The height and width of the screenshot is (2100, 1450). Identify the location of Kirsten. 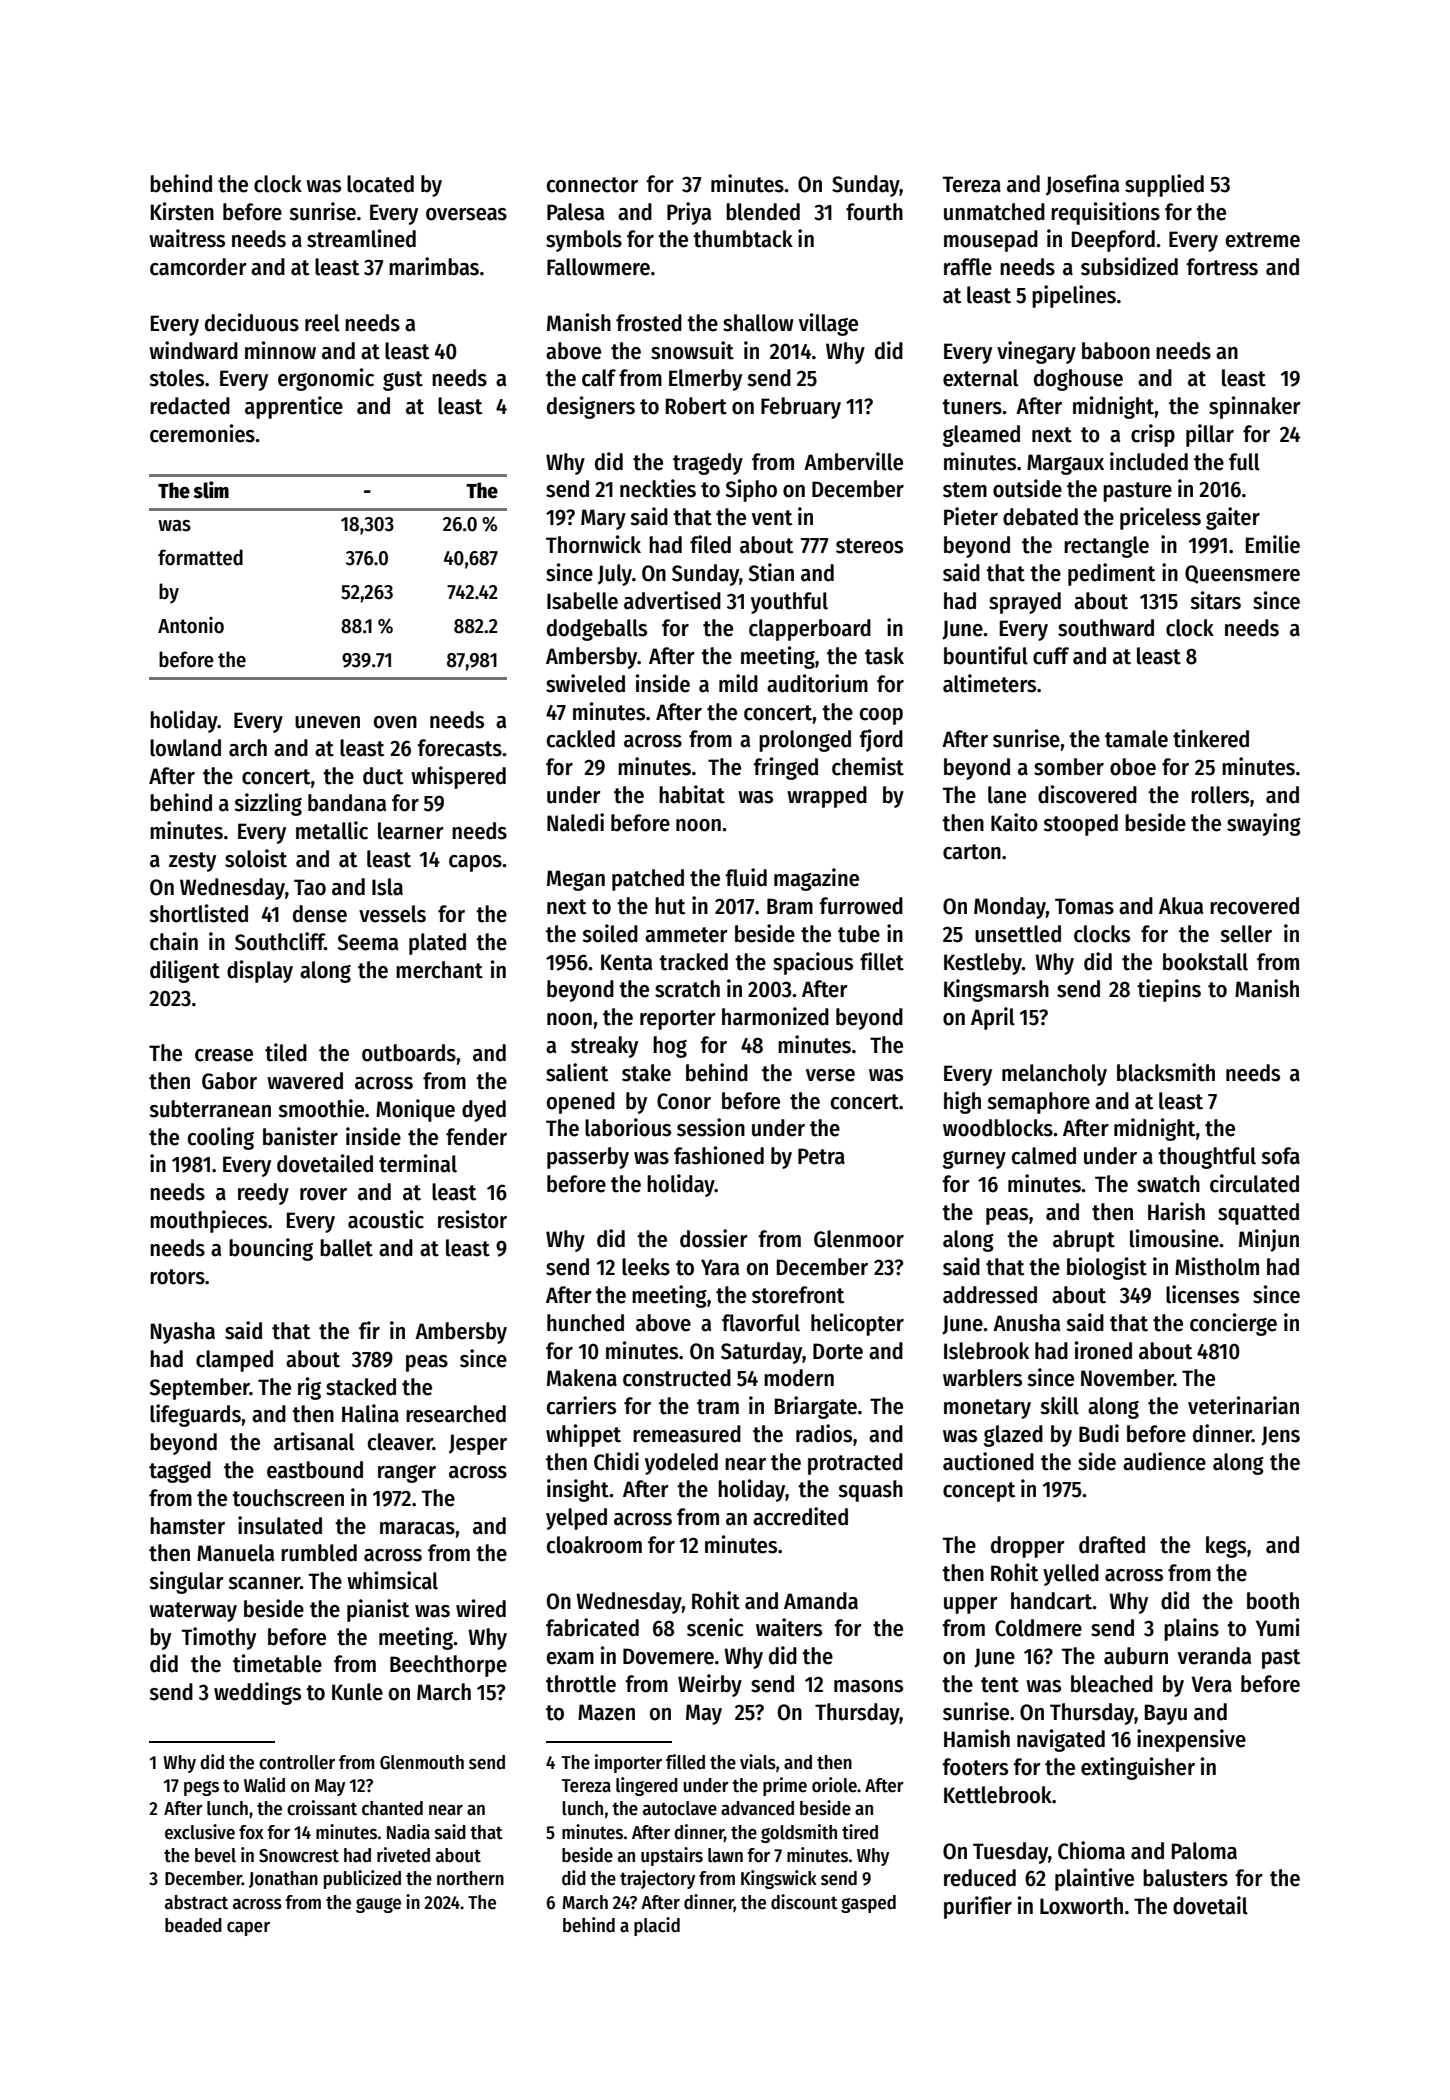
(182, 211).
